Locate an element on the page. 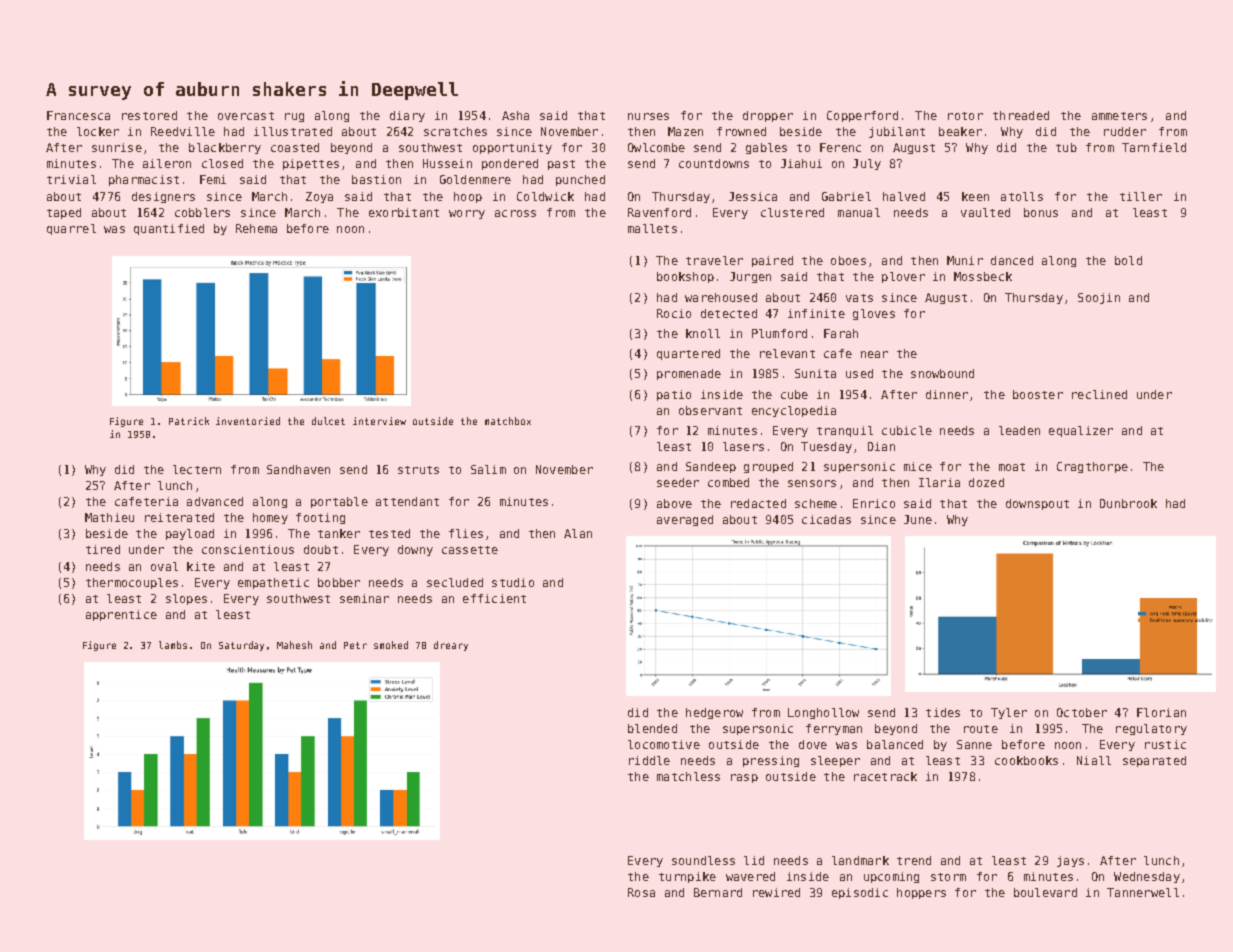 This image has height=952, width=1233. Cragthorpe is located at coordinates (1092, 467).
